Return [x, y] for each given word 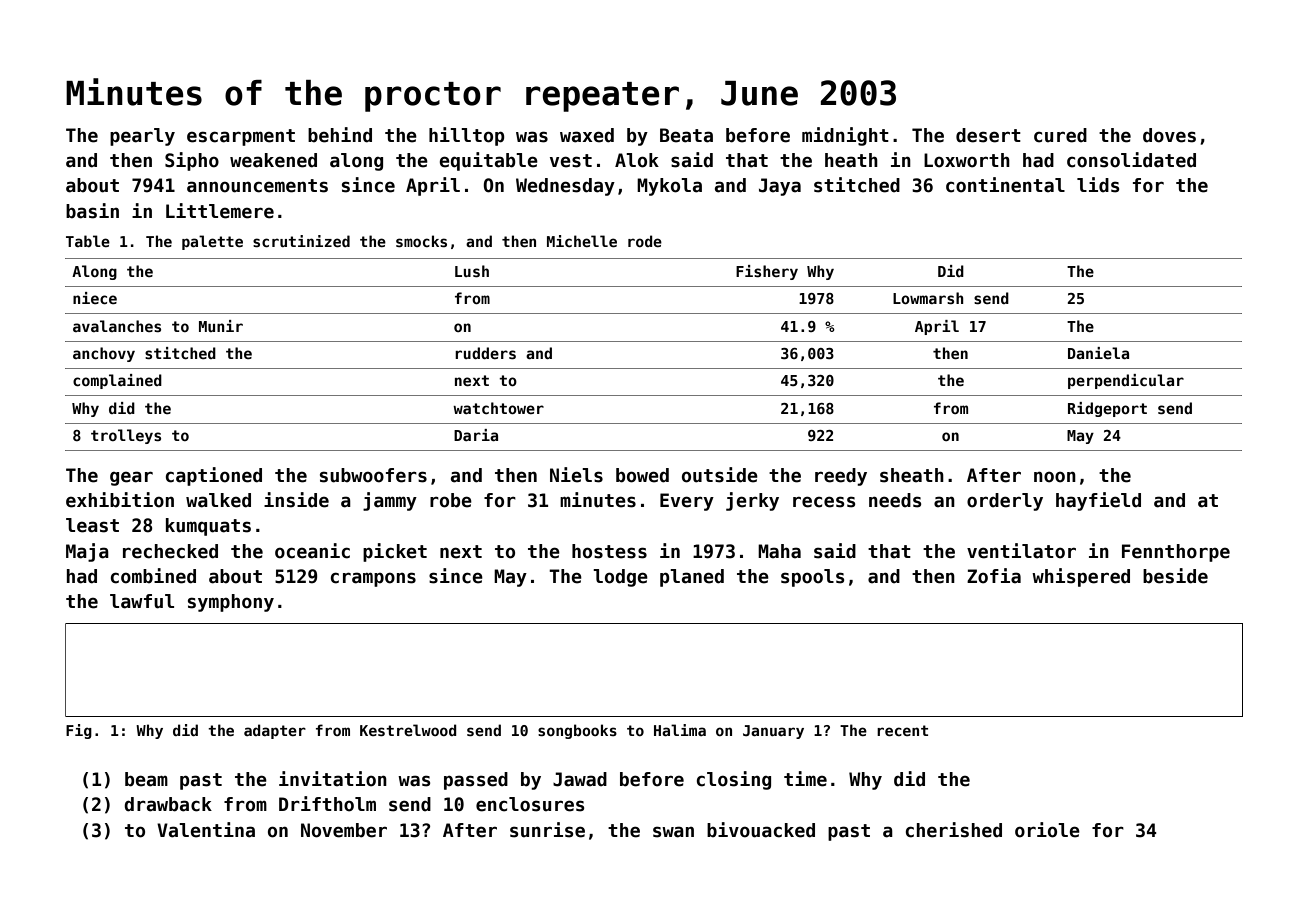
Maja [87, 552]
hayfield [1098, 501]
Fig [79, 731]
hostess [609, 551]
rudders [485, 353]
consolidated [1131, 160]
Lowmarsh [928, 298]
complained [117, 381]
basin [92, 211]
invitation [333, 779]
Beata [686, 135]
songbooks [577, 731]
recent [902, 730]
